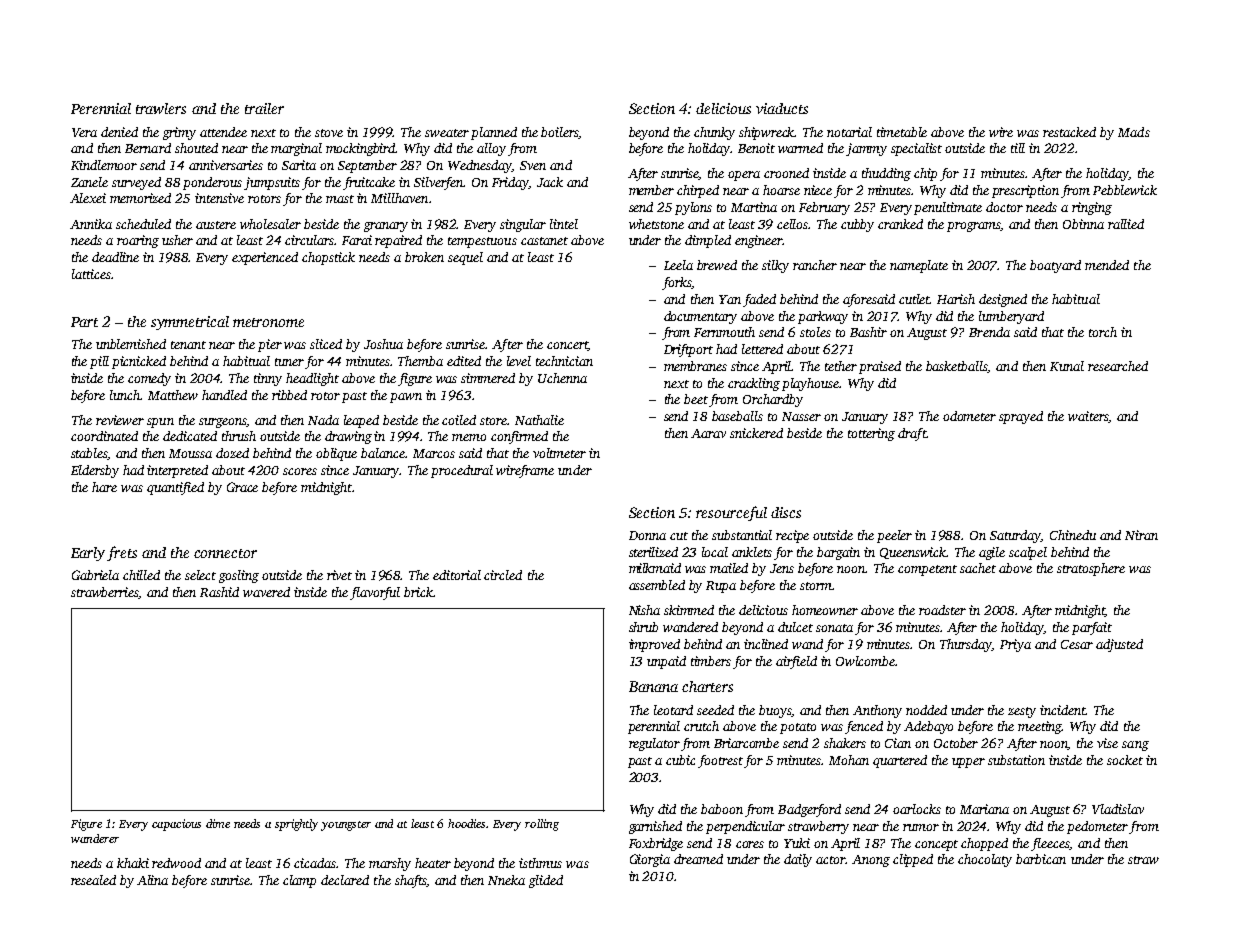 The image size is (1233, 952). Describe the element at coordinates (1097, 827) in the image. I see `pedometer` at that location.
